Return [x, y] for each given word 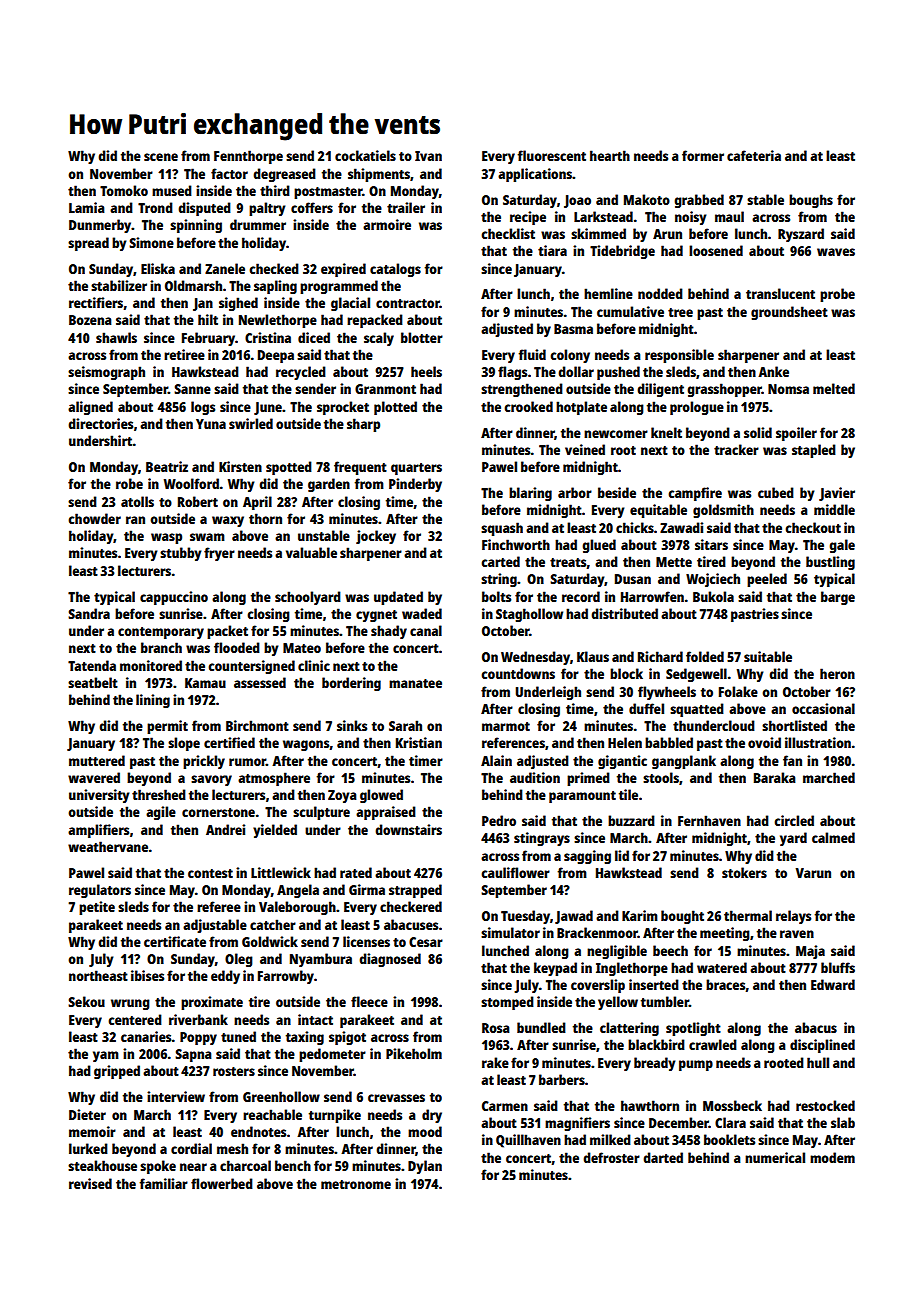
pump [696, 1065]
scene [161, 157]
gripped [117, 1072]
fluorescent [552, 155]
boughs [811, 201]
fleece [369, 1001]
